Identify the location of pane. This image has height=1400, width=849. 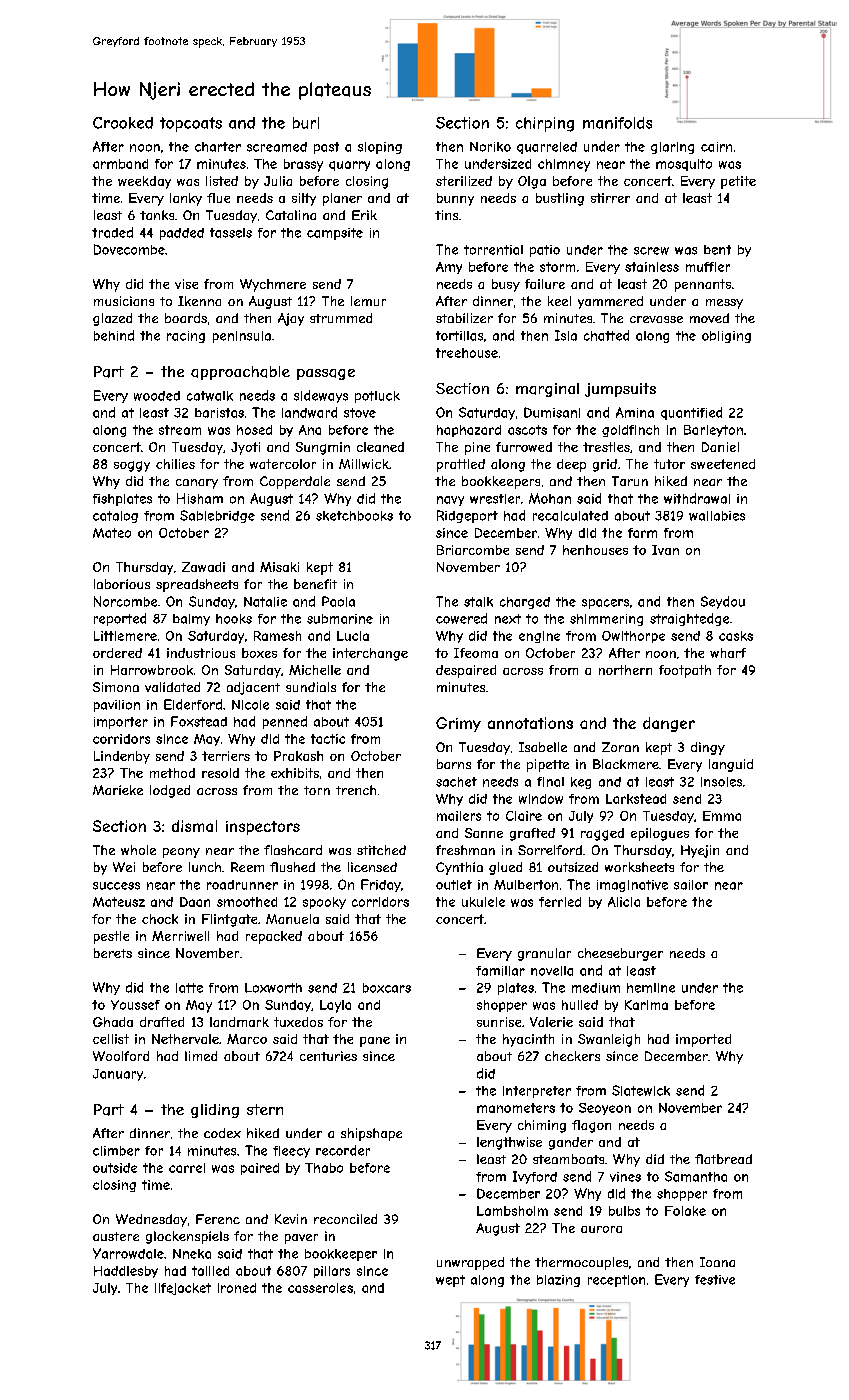
(375, 1042).
